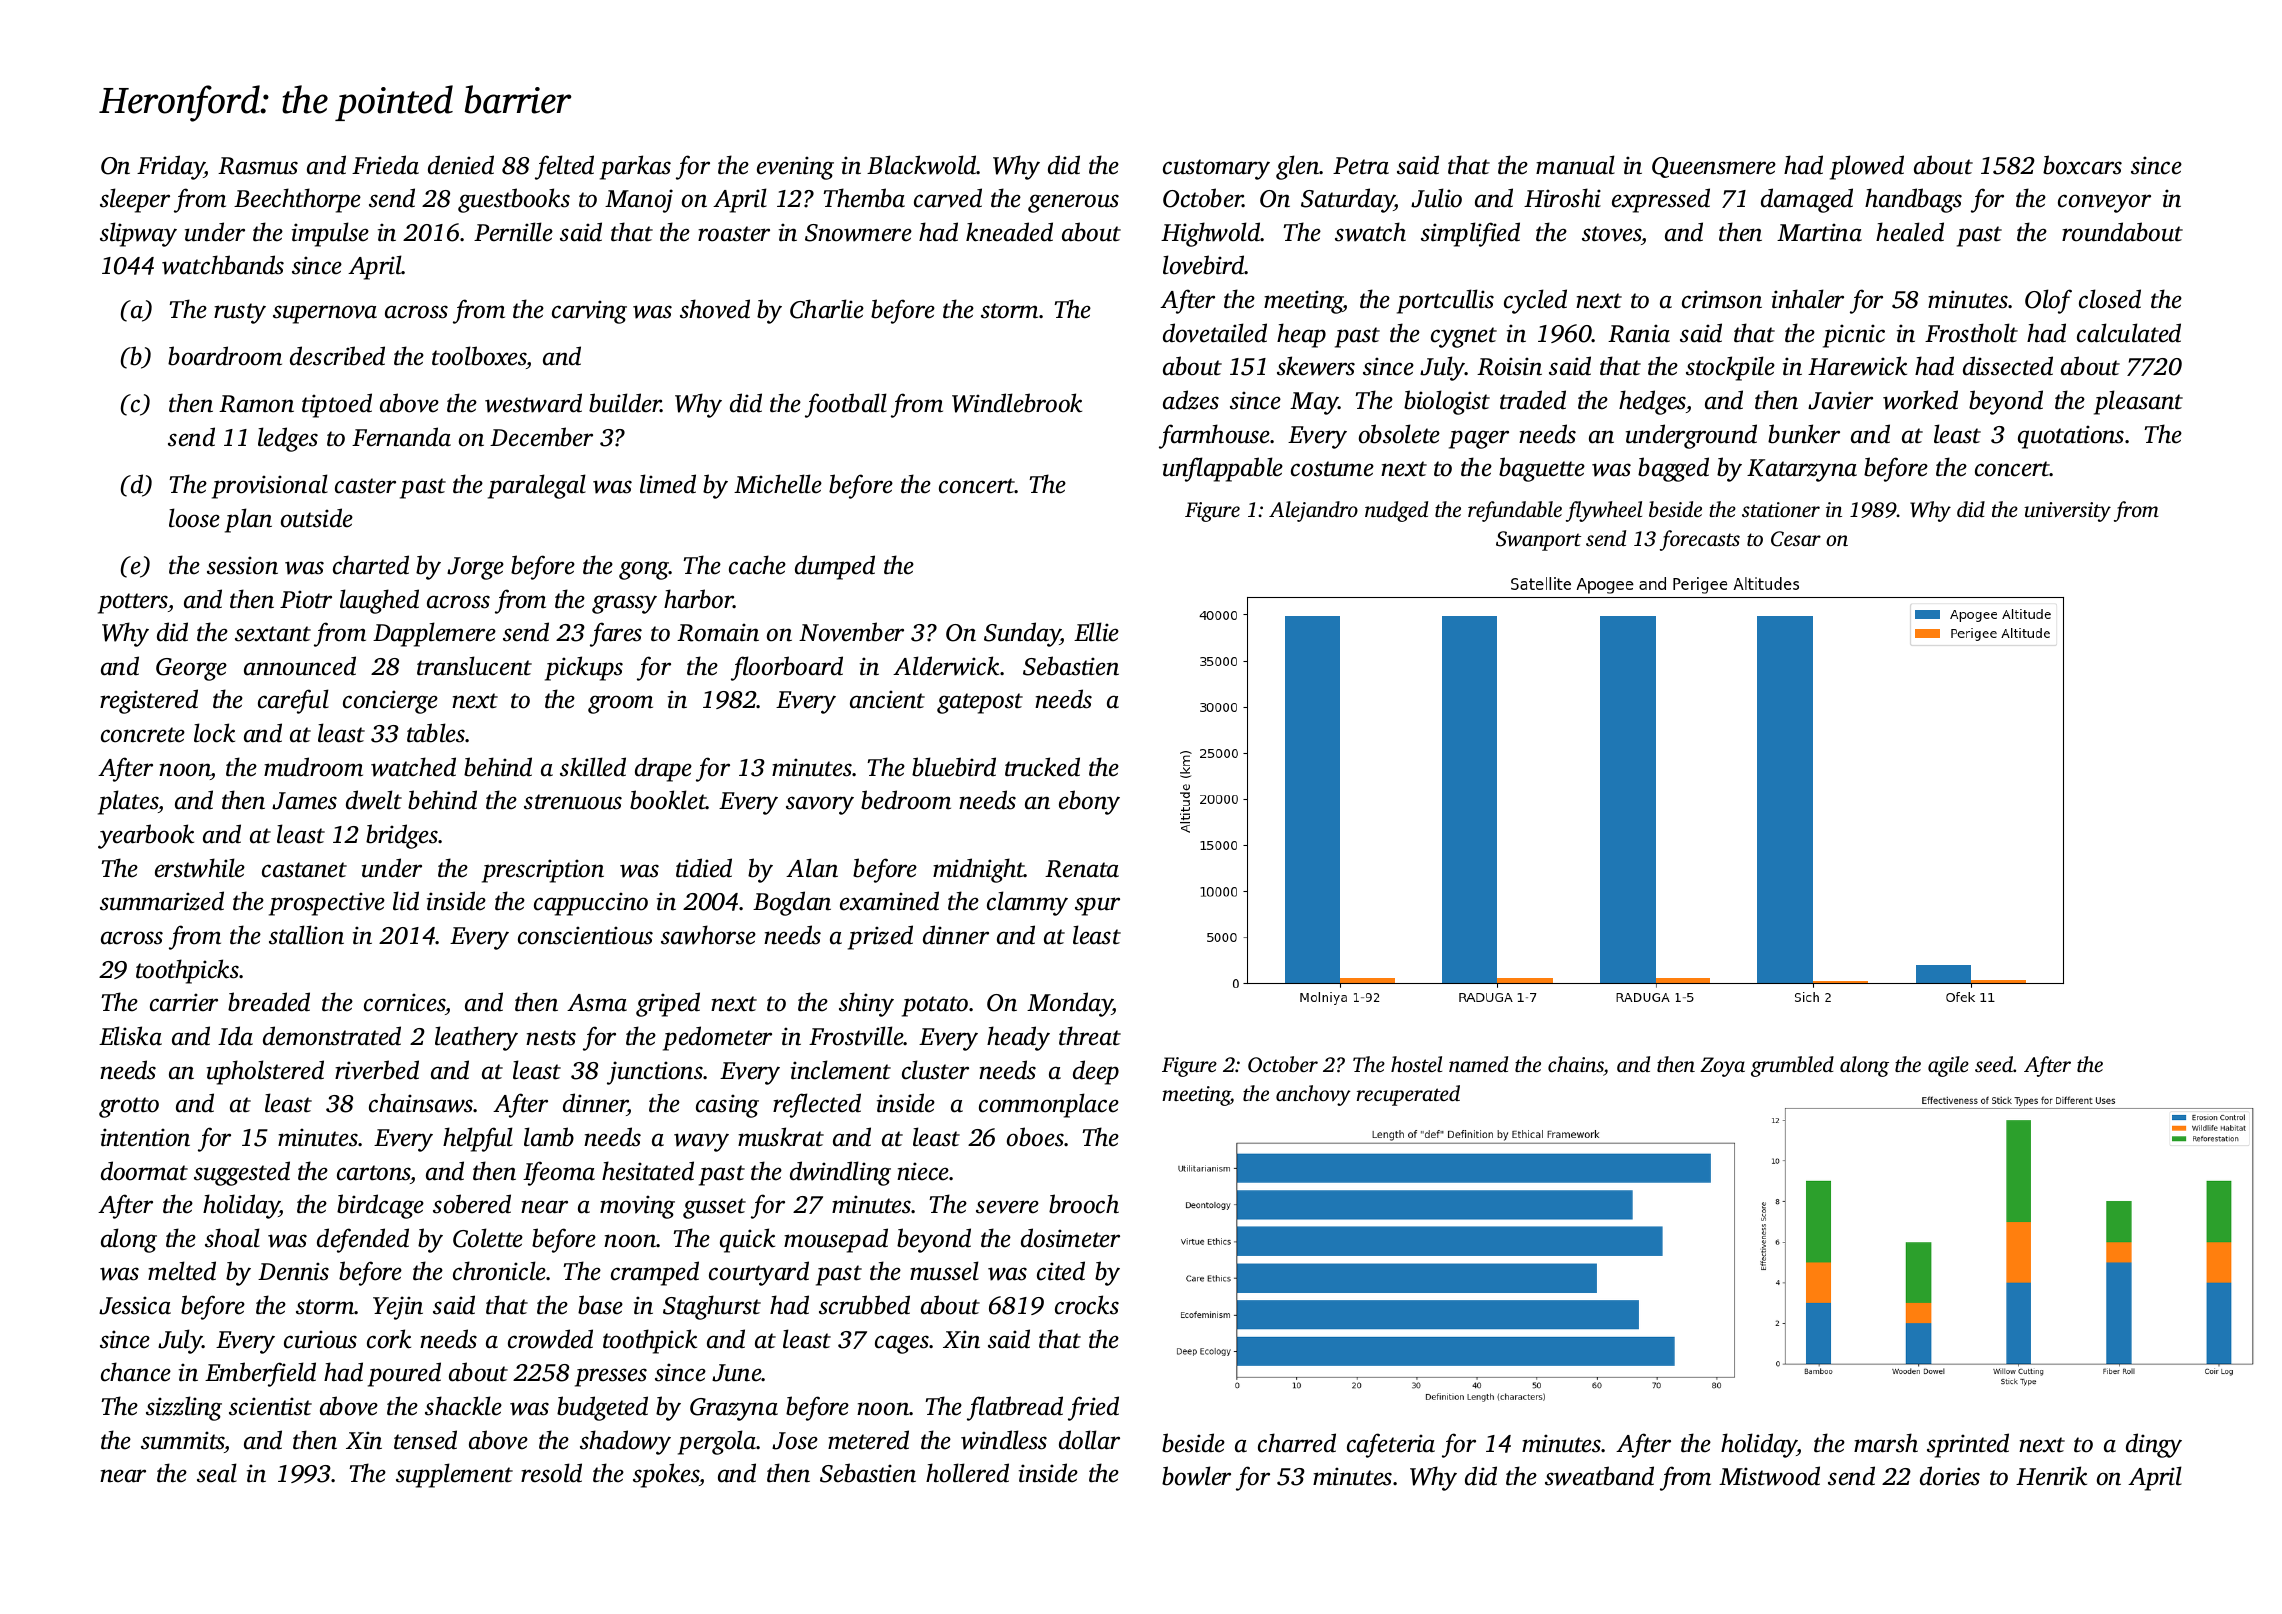 The height and width of the page is (1614, 2282). What do you see at coordinates (217, 1473) in the page?
I see `seal` at bounding box center [217, 1473].
